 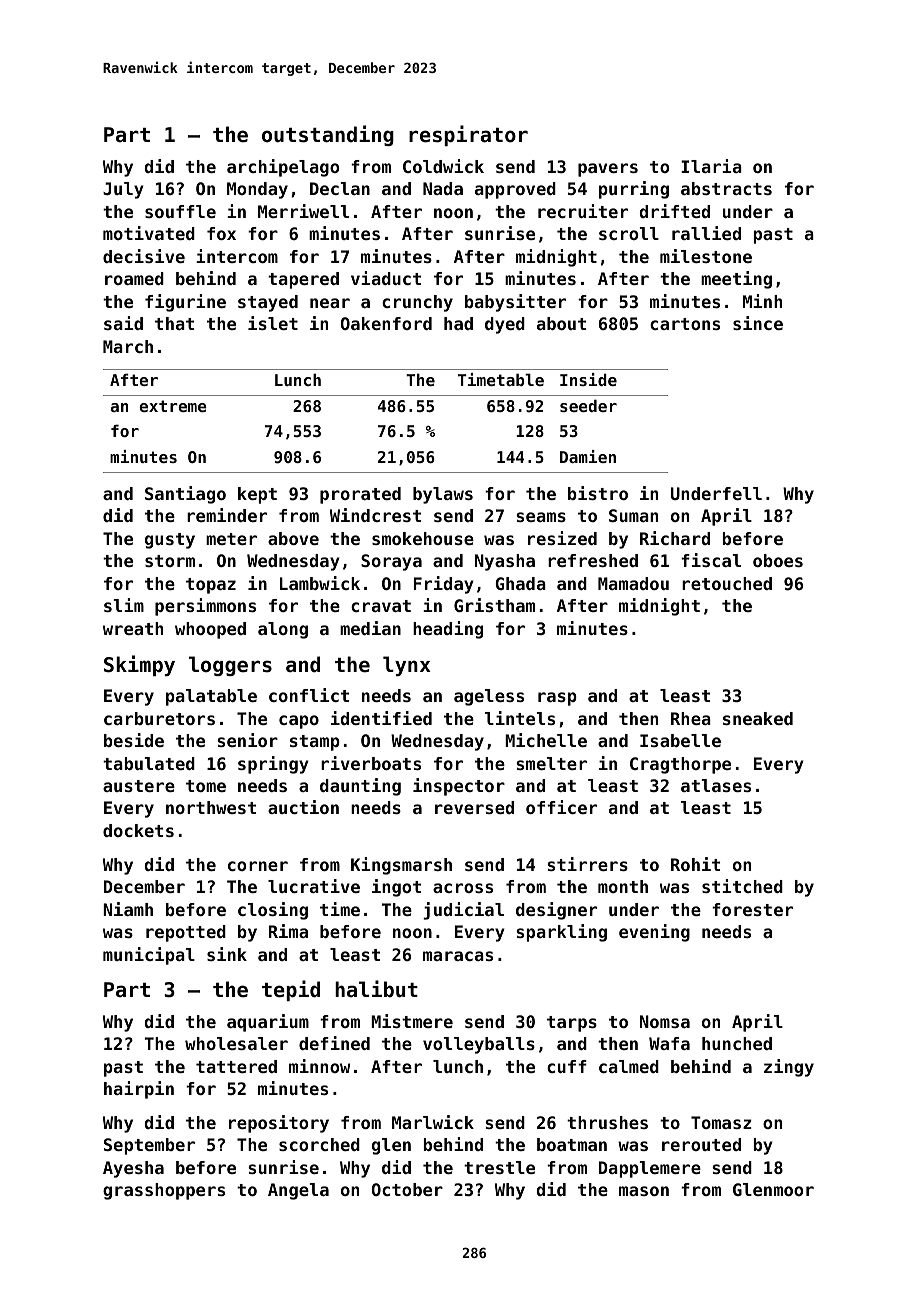 What do you see at coordinates (407, 1189) in the screenshot?
I see `October` at bounding box center [407, 1189].
